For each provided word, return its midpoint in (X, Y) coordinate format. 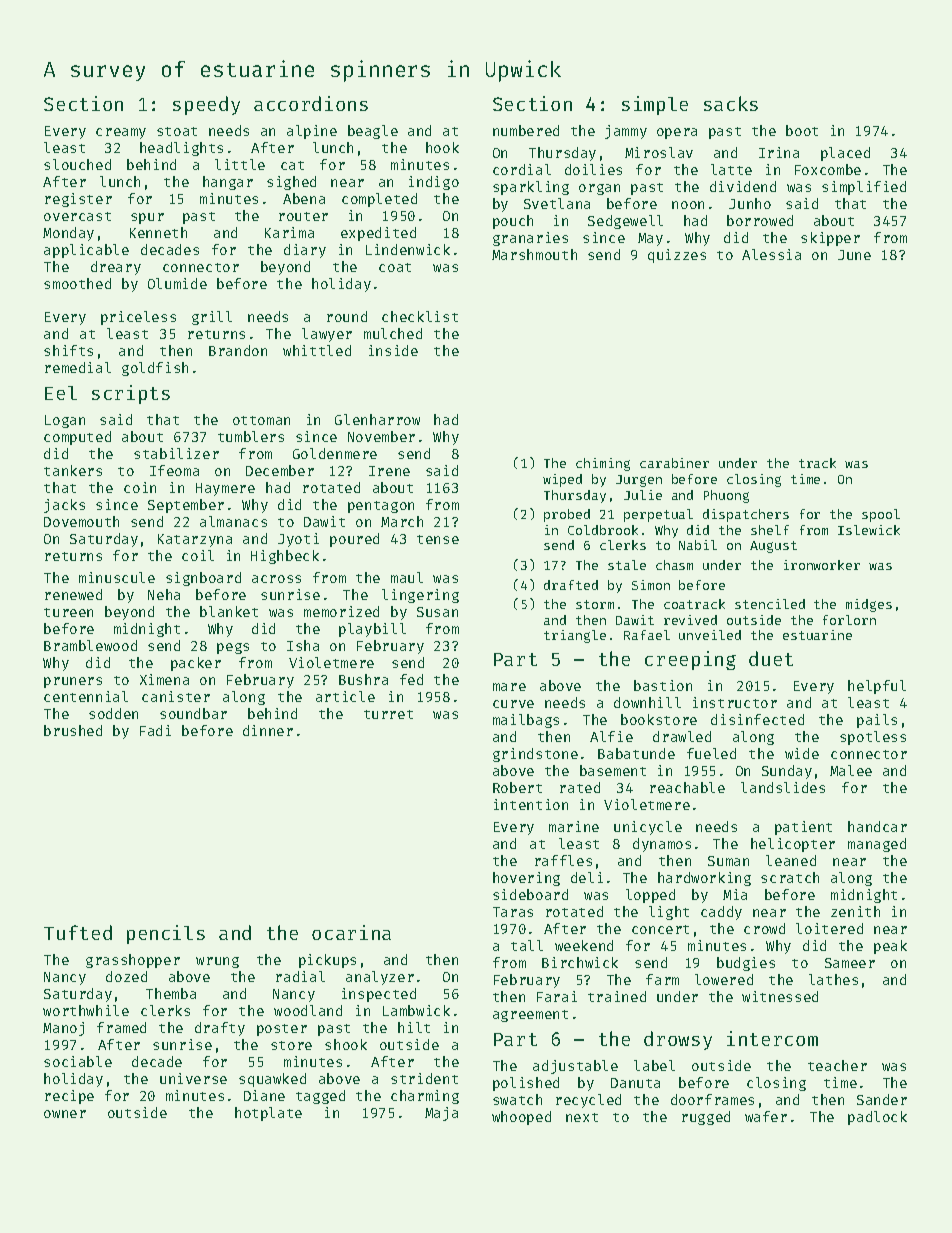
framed (121, 1027)
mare (509, 687)
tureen (68, 612)
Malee (851, 770)
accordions (311, 103)
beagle (373, 132)
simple (655, 105)
